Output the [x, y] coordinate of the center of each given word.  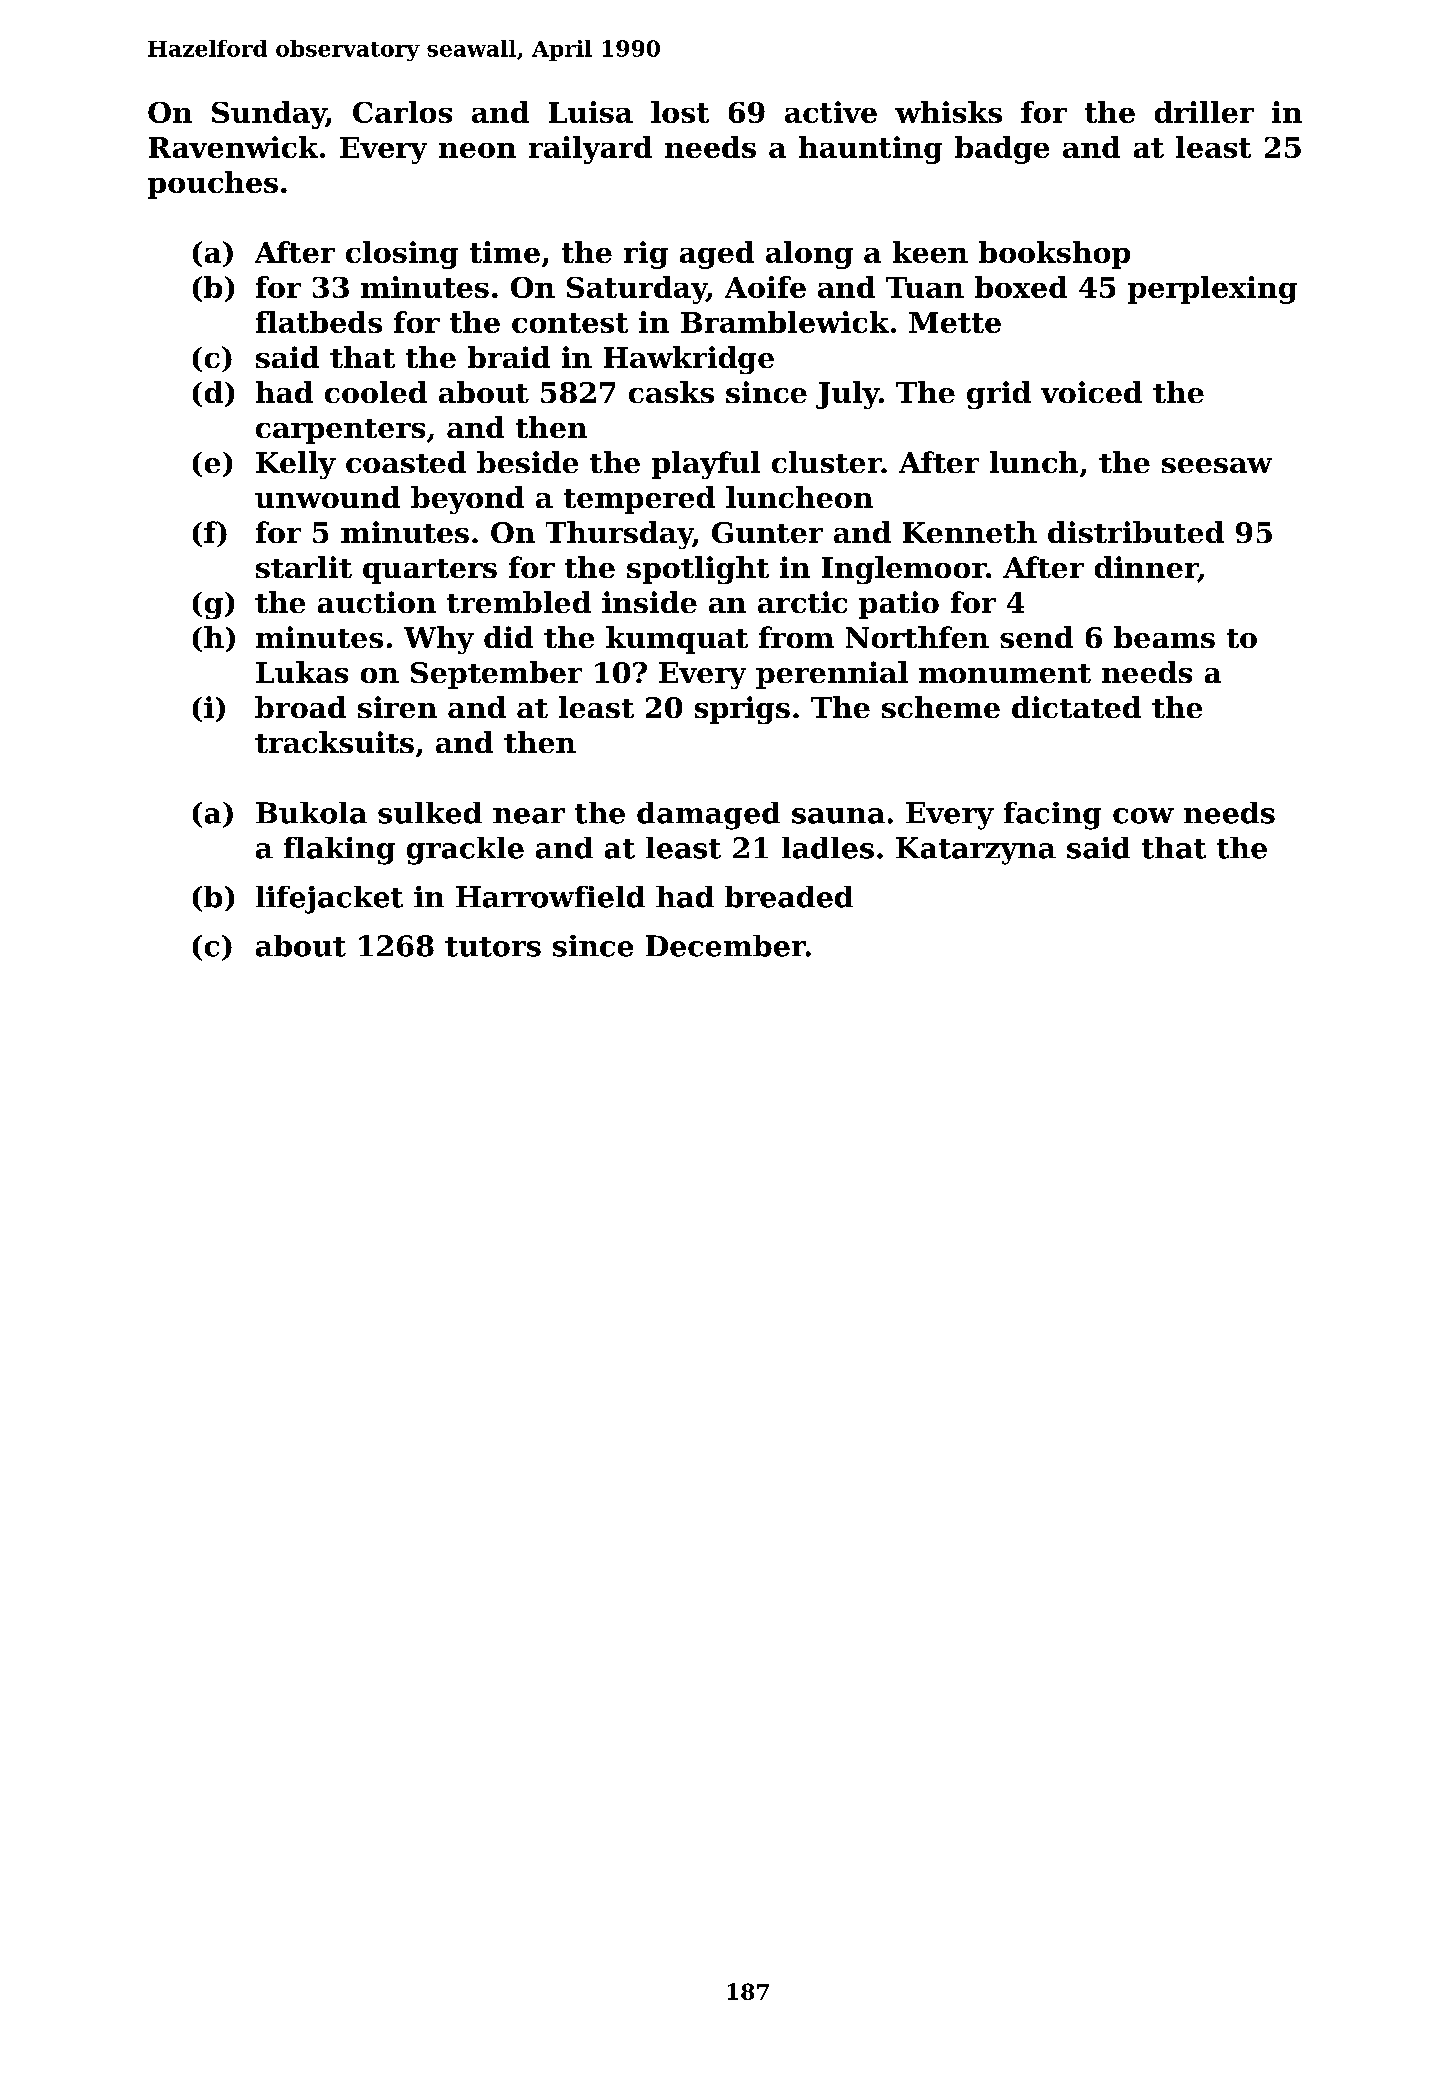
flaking [339, 851]
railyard [590, 150]
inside [649, 602]
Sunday [269, 115]
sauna [838, 816]
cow [1143, 816]
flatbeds [319, 322]
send [1036, 637]
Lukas [302, 672]
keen [930, 252]
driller [1204, 112]
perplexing [1212, 290]
